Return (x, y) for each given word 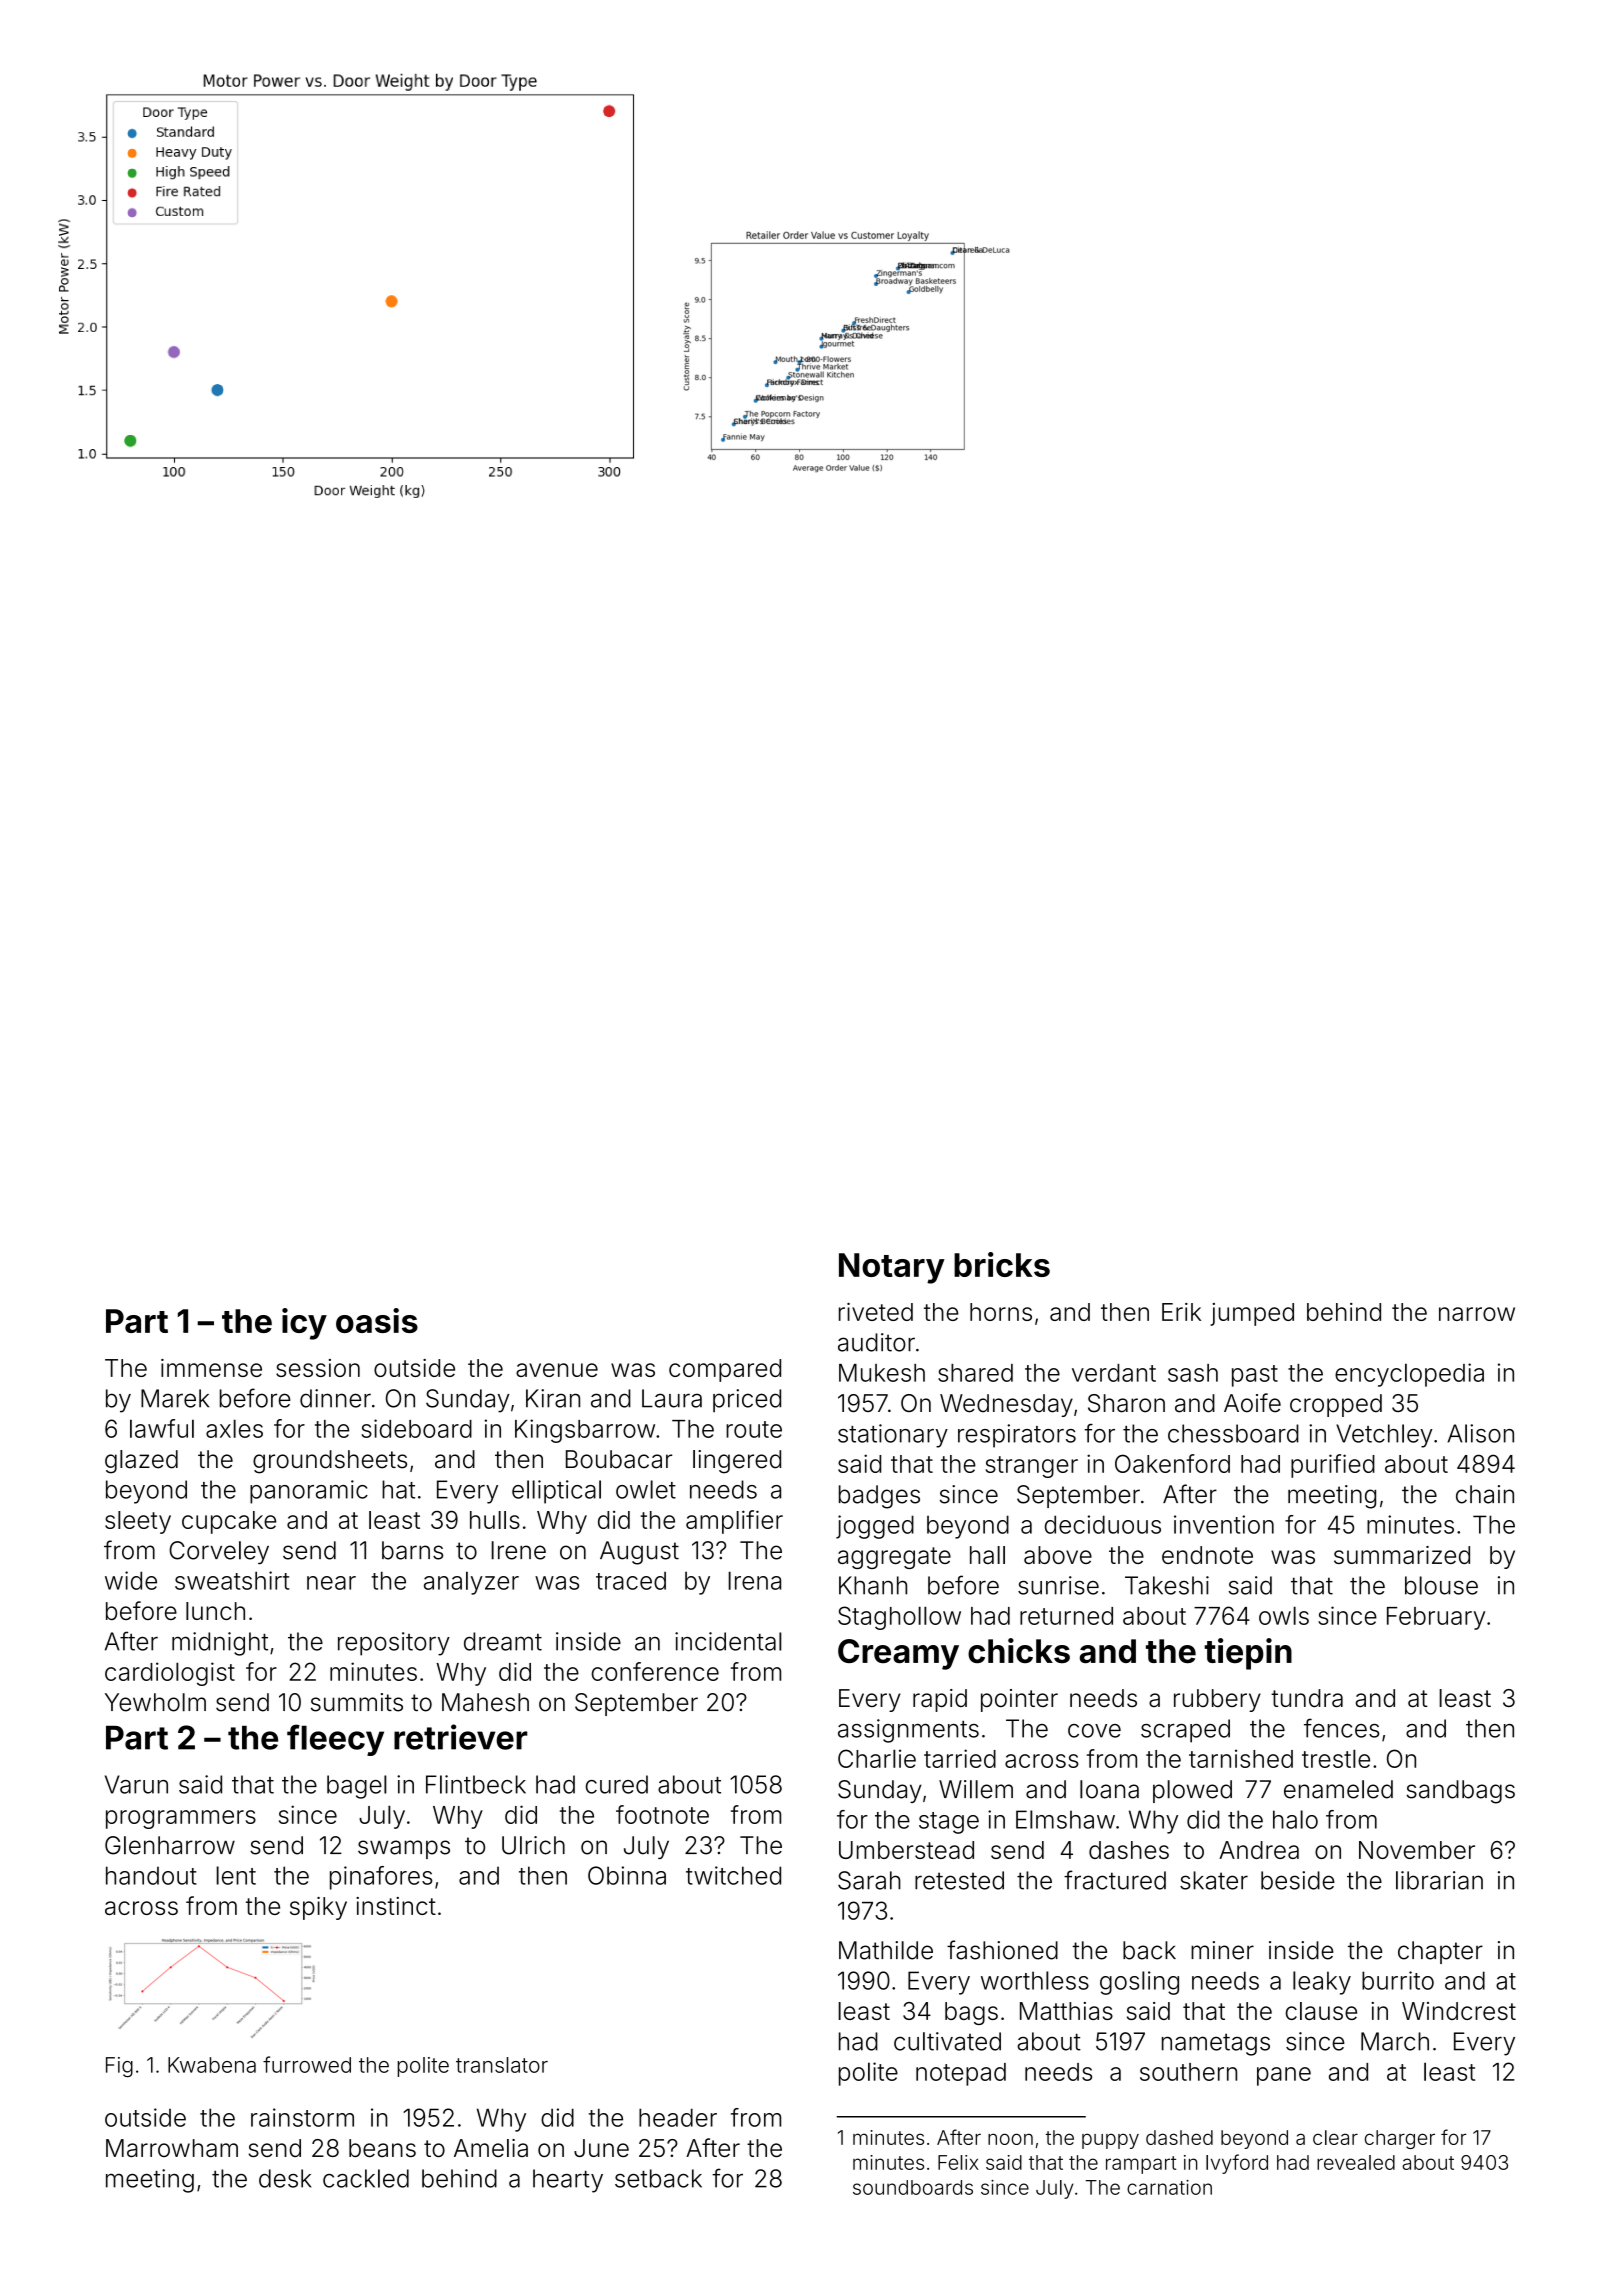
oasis (377, 1320)
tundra (1307, 1698)
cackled (366, 2178)
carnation (1169, 2187)
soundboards (913, 2187)
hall (987, 1555)
